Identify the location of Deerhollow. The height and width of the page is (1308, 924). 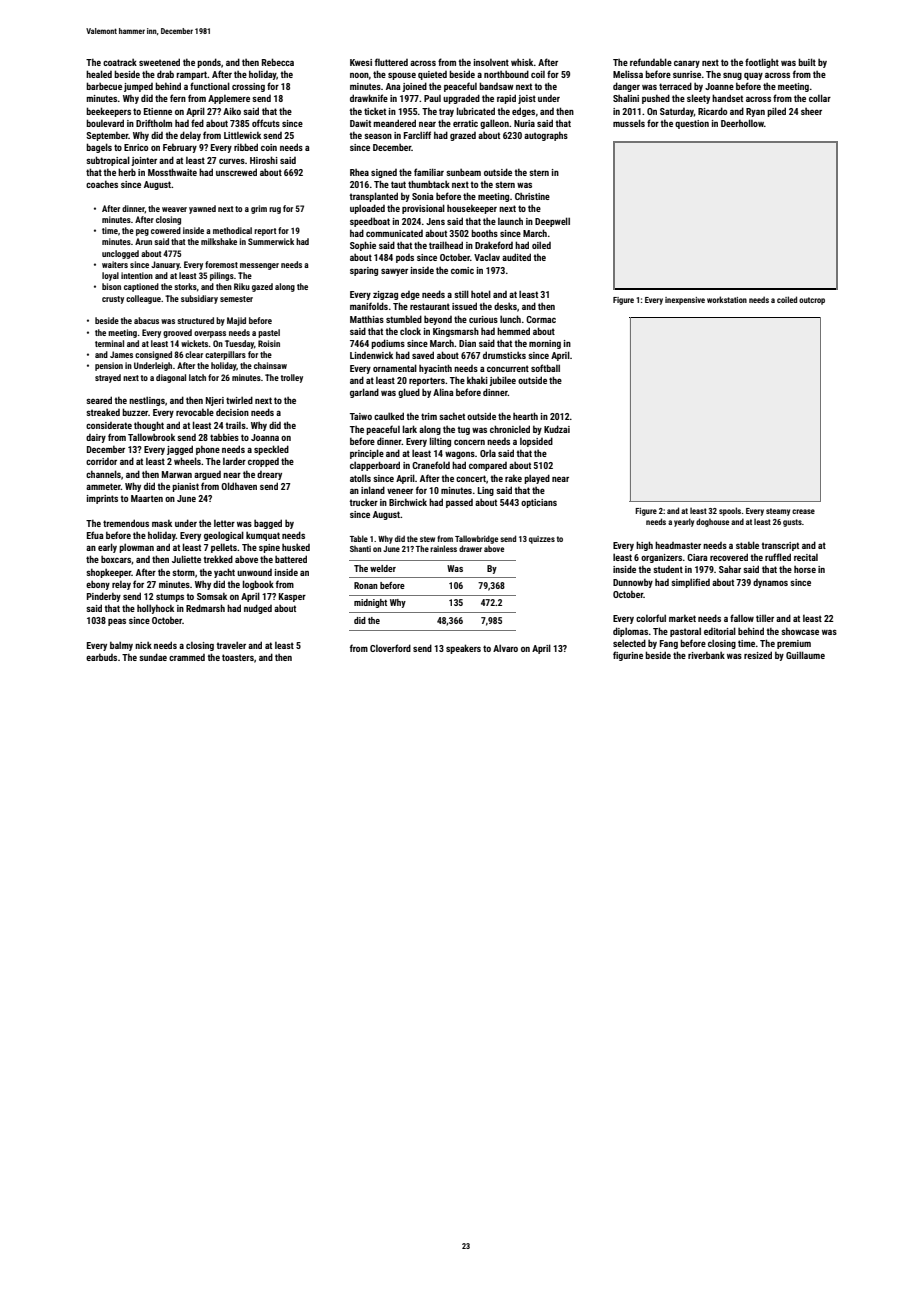
(742, 123).
